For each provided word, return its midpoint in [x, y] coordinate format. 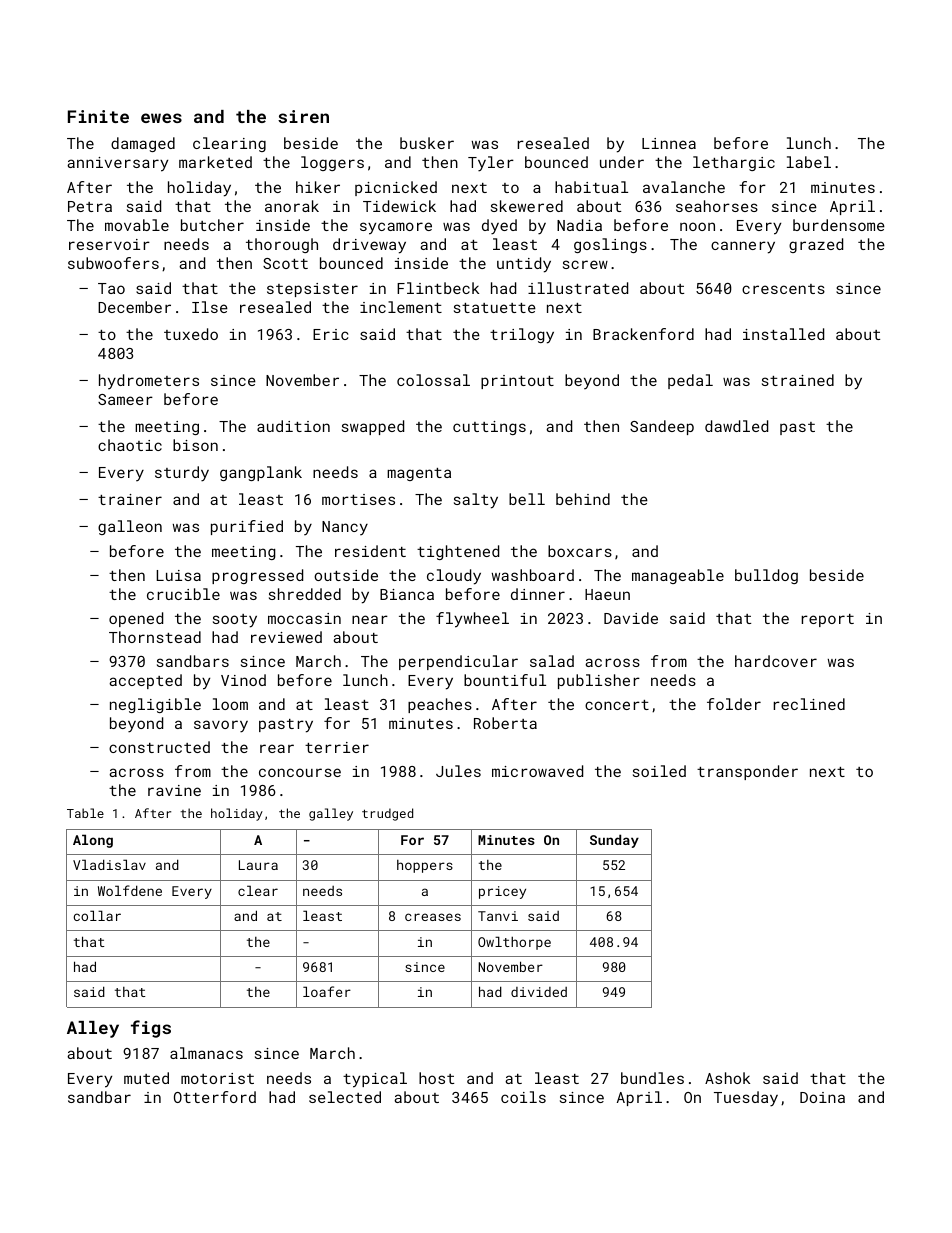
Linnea [669, 143]
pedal [690, 381]
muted [146, 1078]
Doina [822, 1097]
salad [552, 661]
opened [136, 619]
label [809, 162]
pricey [502, 892]
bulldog [766, 576]
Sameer [125, 399]
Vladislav [109, 864]
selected [345, 1097]
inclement [401, 307]
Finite [98, 116]
